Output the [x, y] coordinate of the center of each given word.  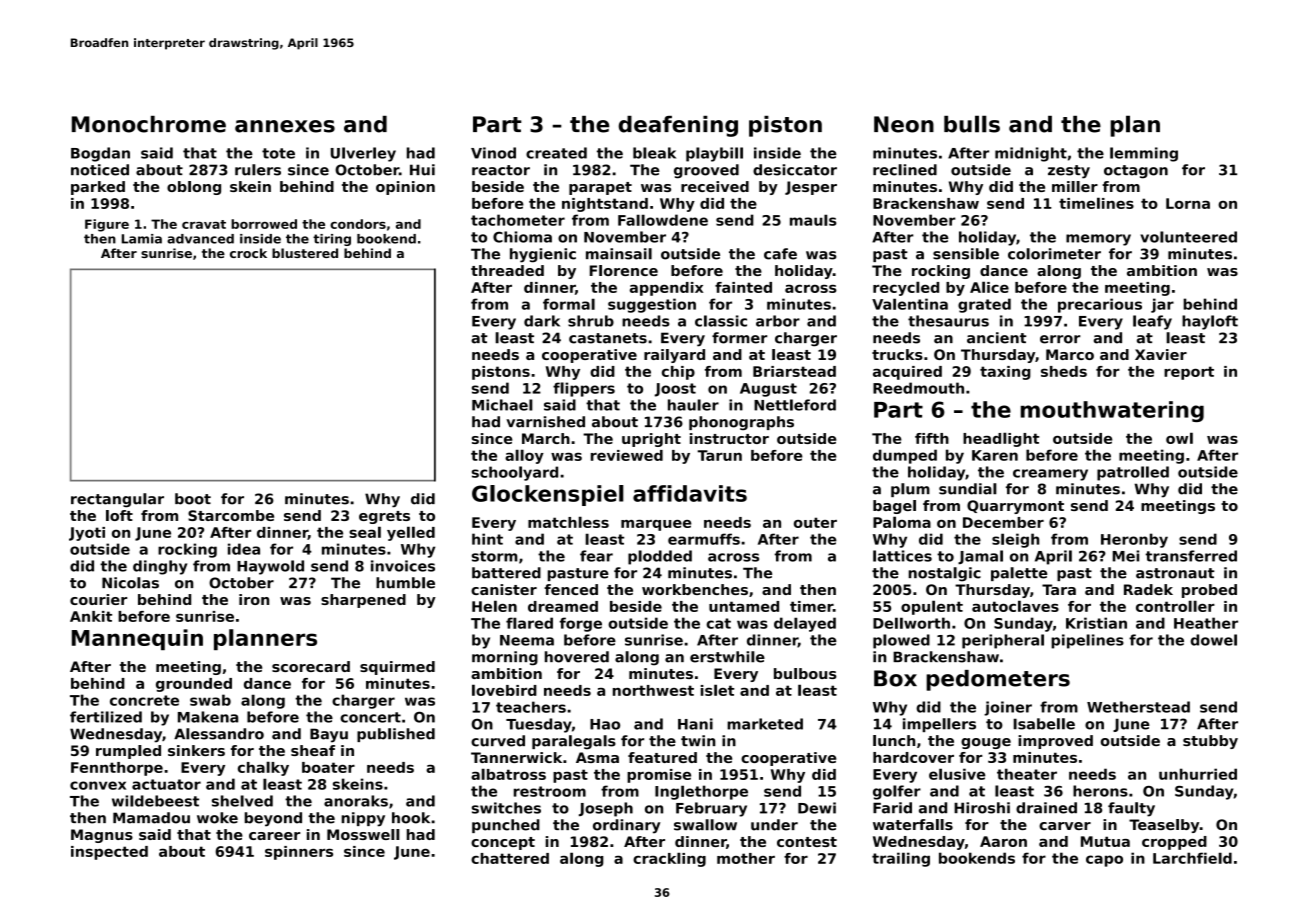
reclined [905, 170]
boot [193, 499]
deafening [678, 126]
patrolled [1133, 473]
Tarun [719, 455]
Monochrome [149, 124]
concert [370, 717]
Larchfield [1192, 858]
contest [807, 842]
